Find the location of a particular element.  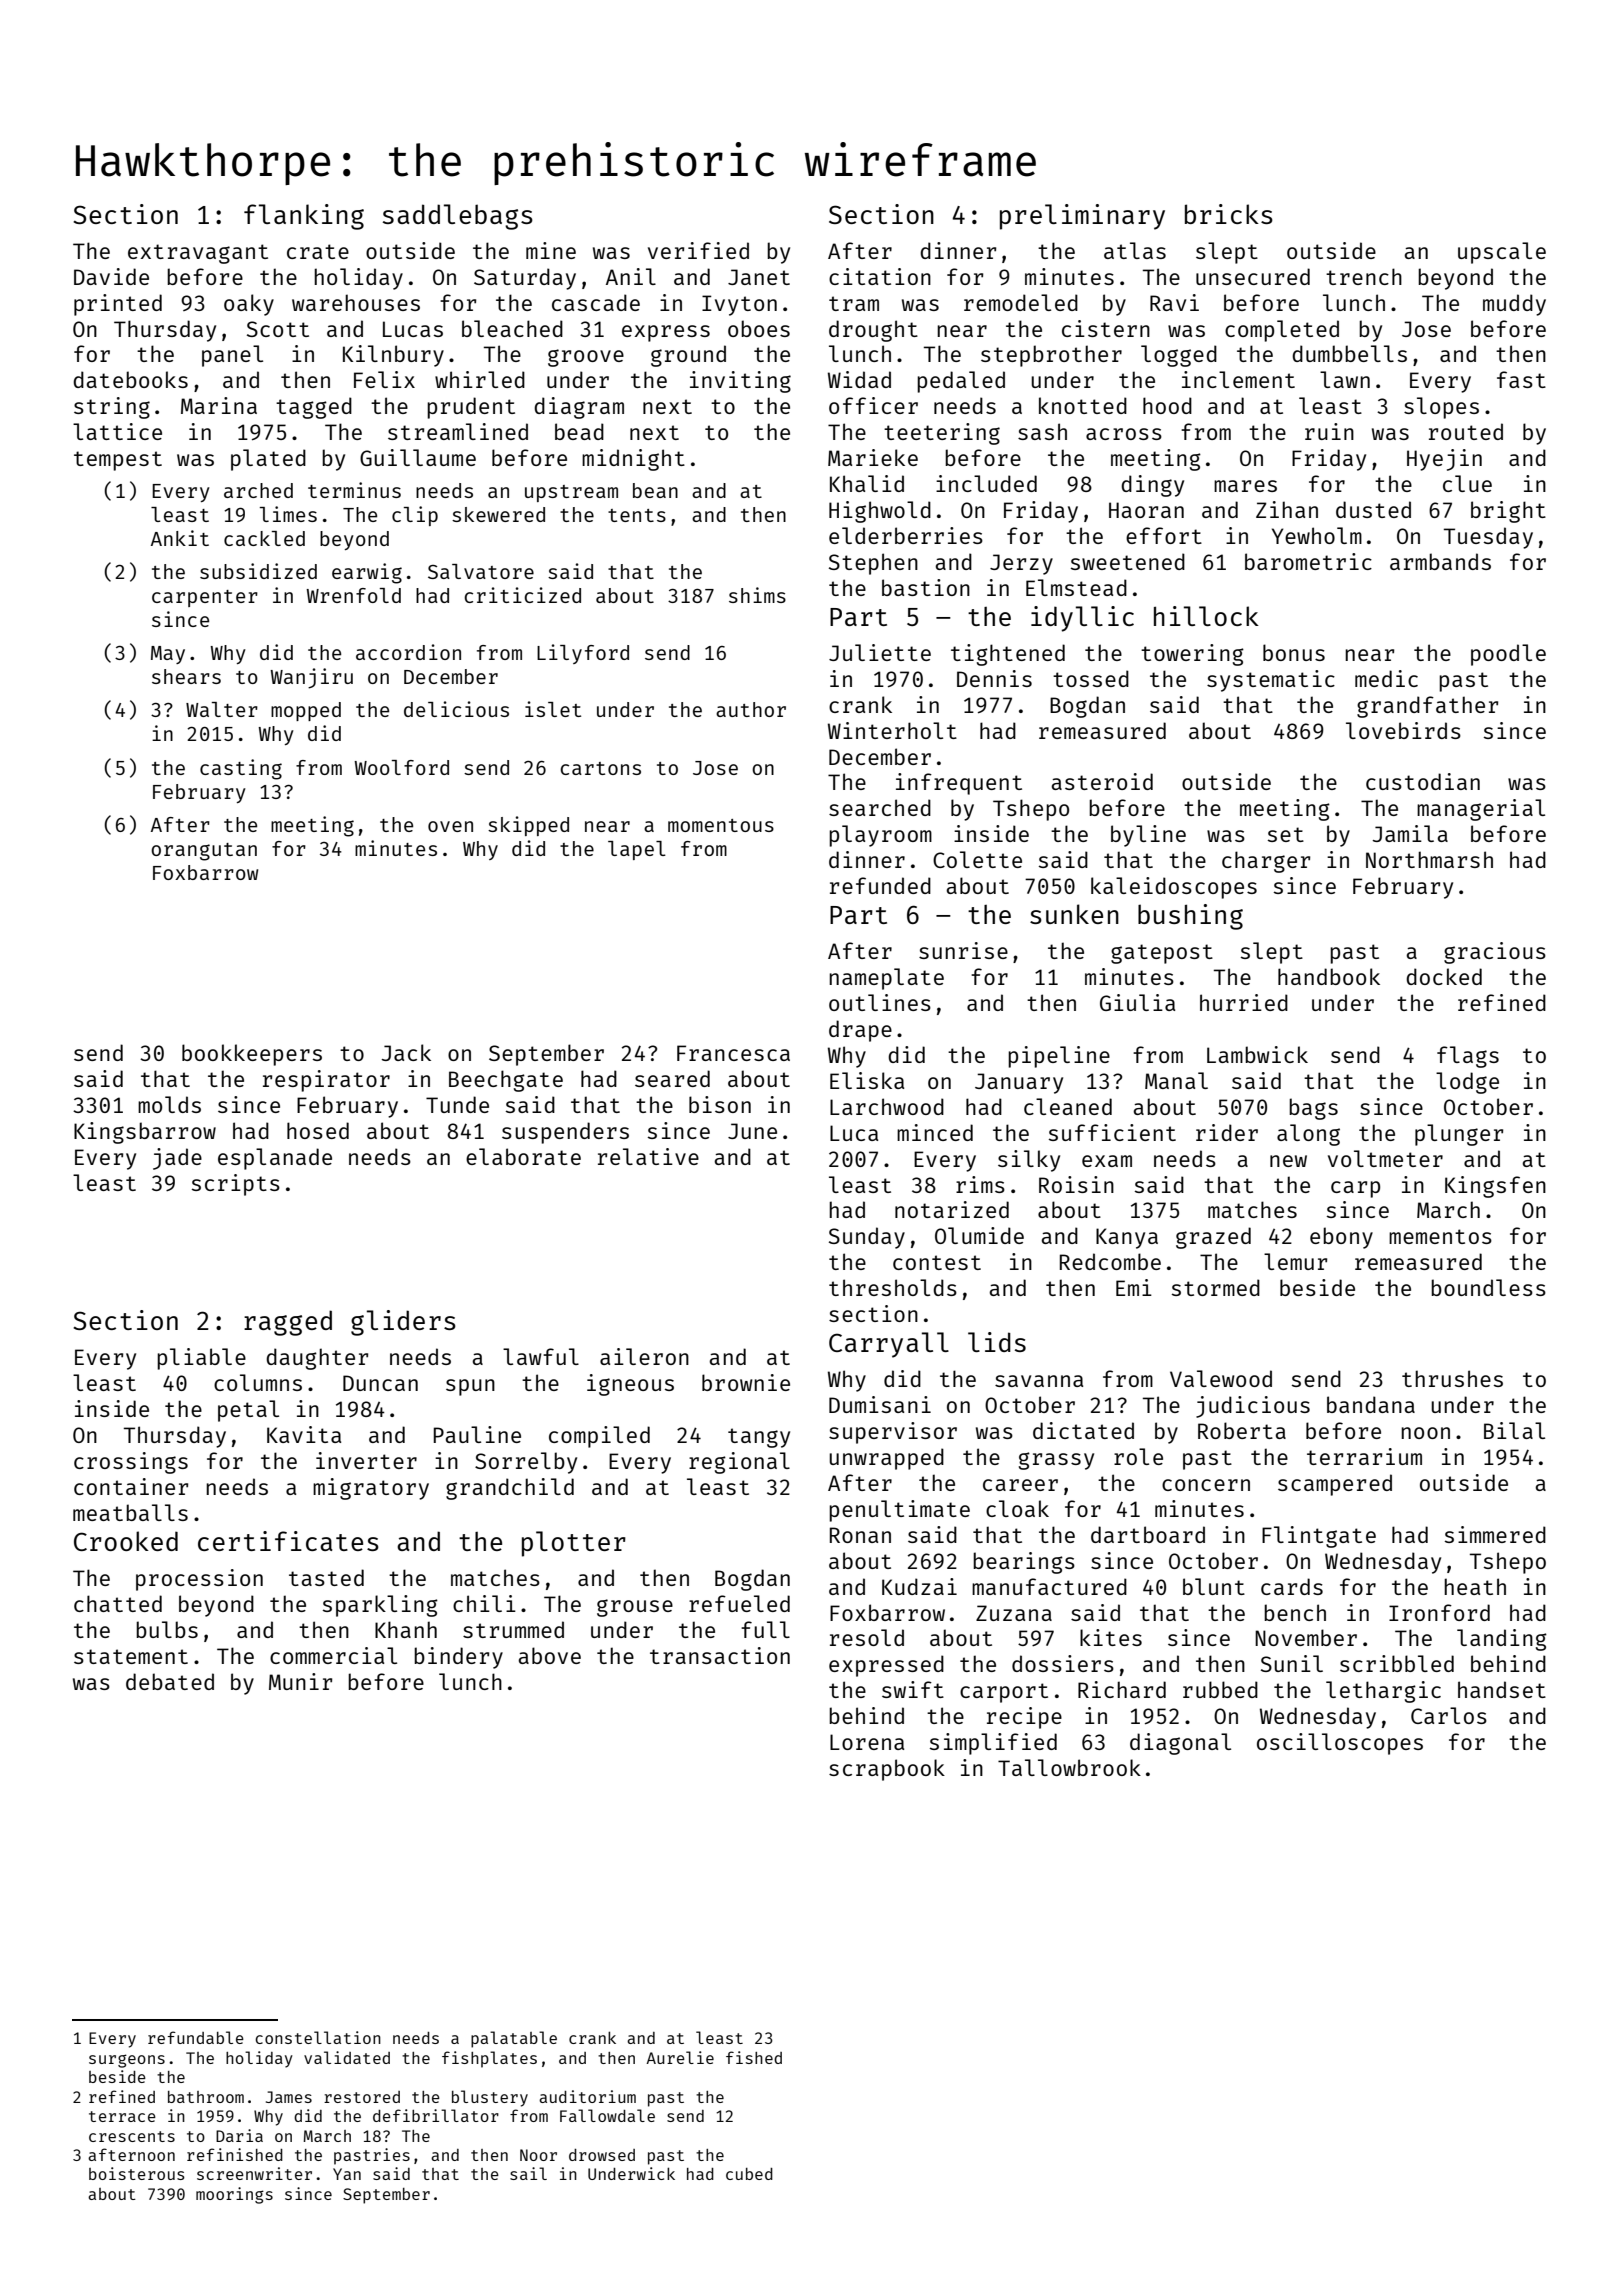

Zihan is located at coordinates (1287, 509).
